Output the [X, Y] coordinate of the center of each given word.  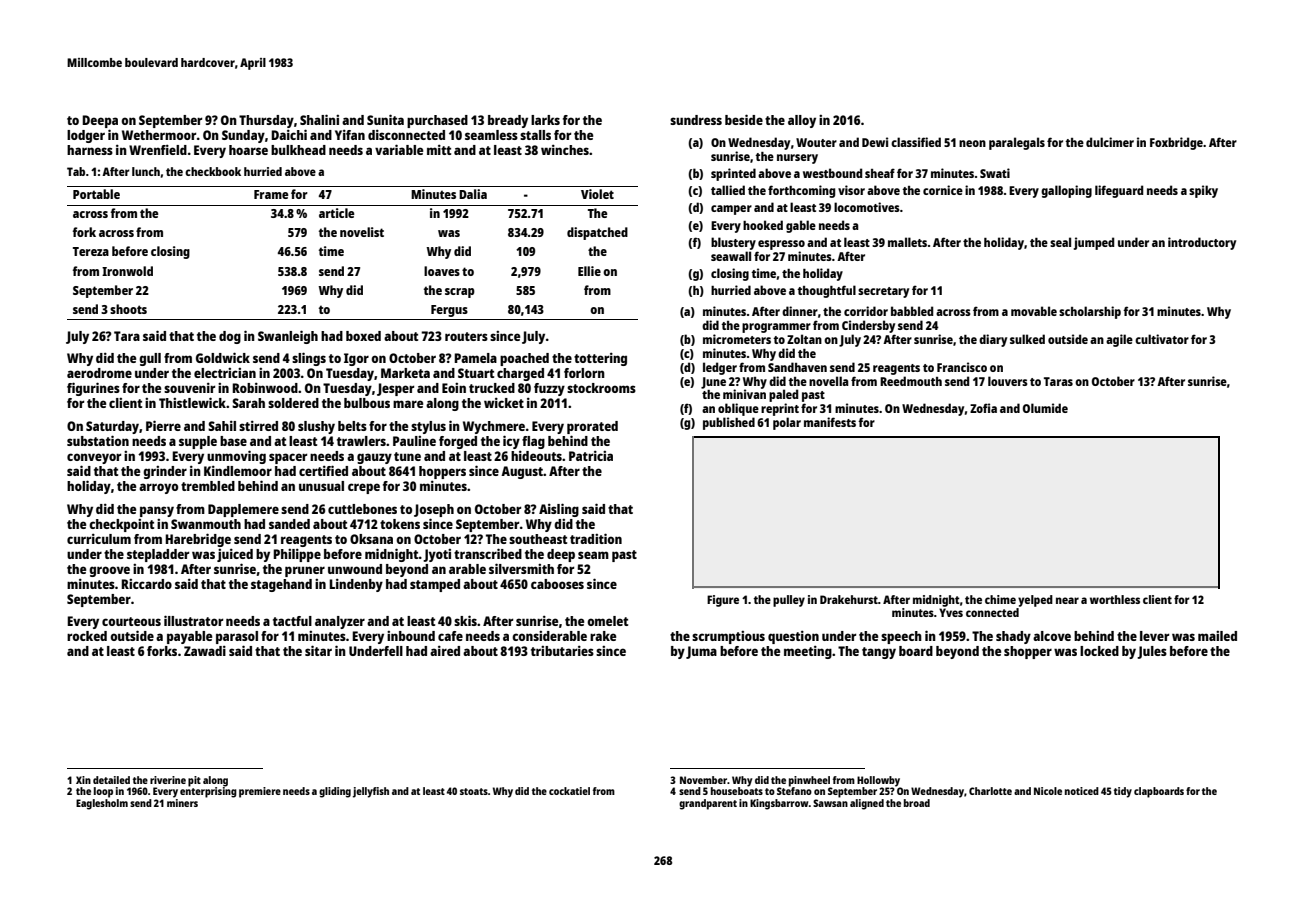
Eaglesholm [102, 804]
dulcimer [1110, 142]
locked [1099, 651]
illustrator [193, 620]
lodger [86, 136]
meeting [808, 652]
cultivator [1162, 339]
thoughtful [826, 291]
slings [309, 359]
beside [744, 119]
